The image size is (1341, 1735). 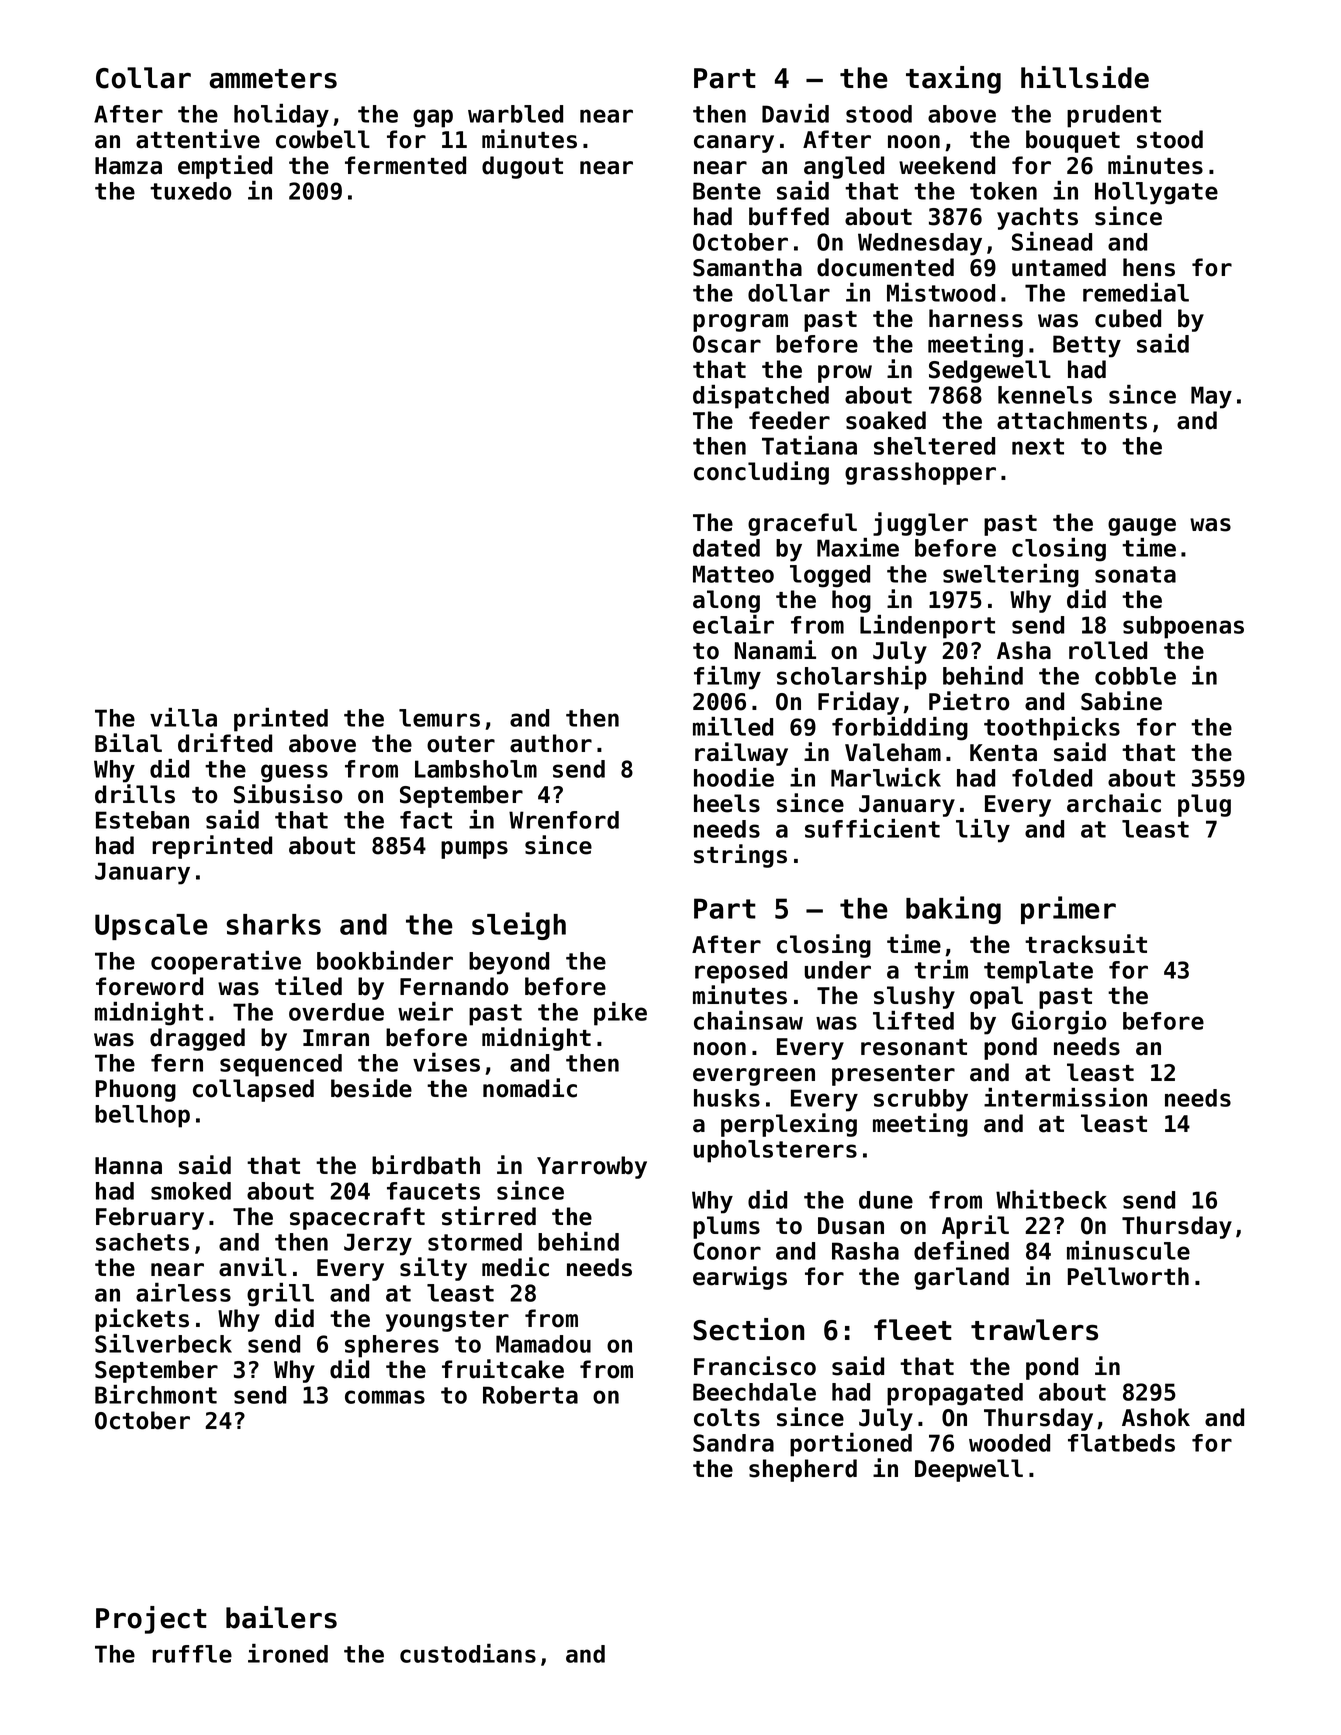 I want to click on upholsterers, so click(x=775, y=1151).
